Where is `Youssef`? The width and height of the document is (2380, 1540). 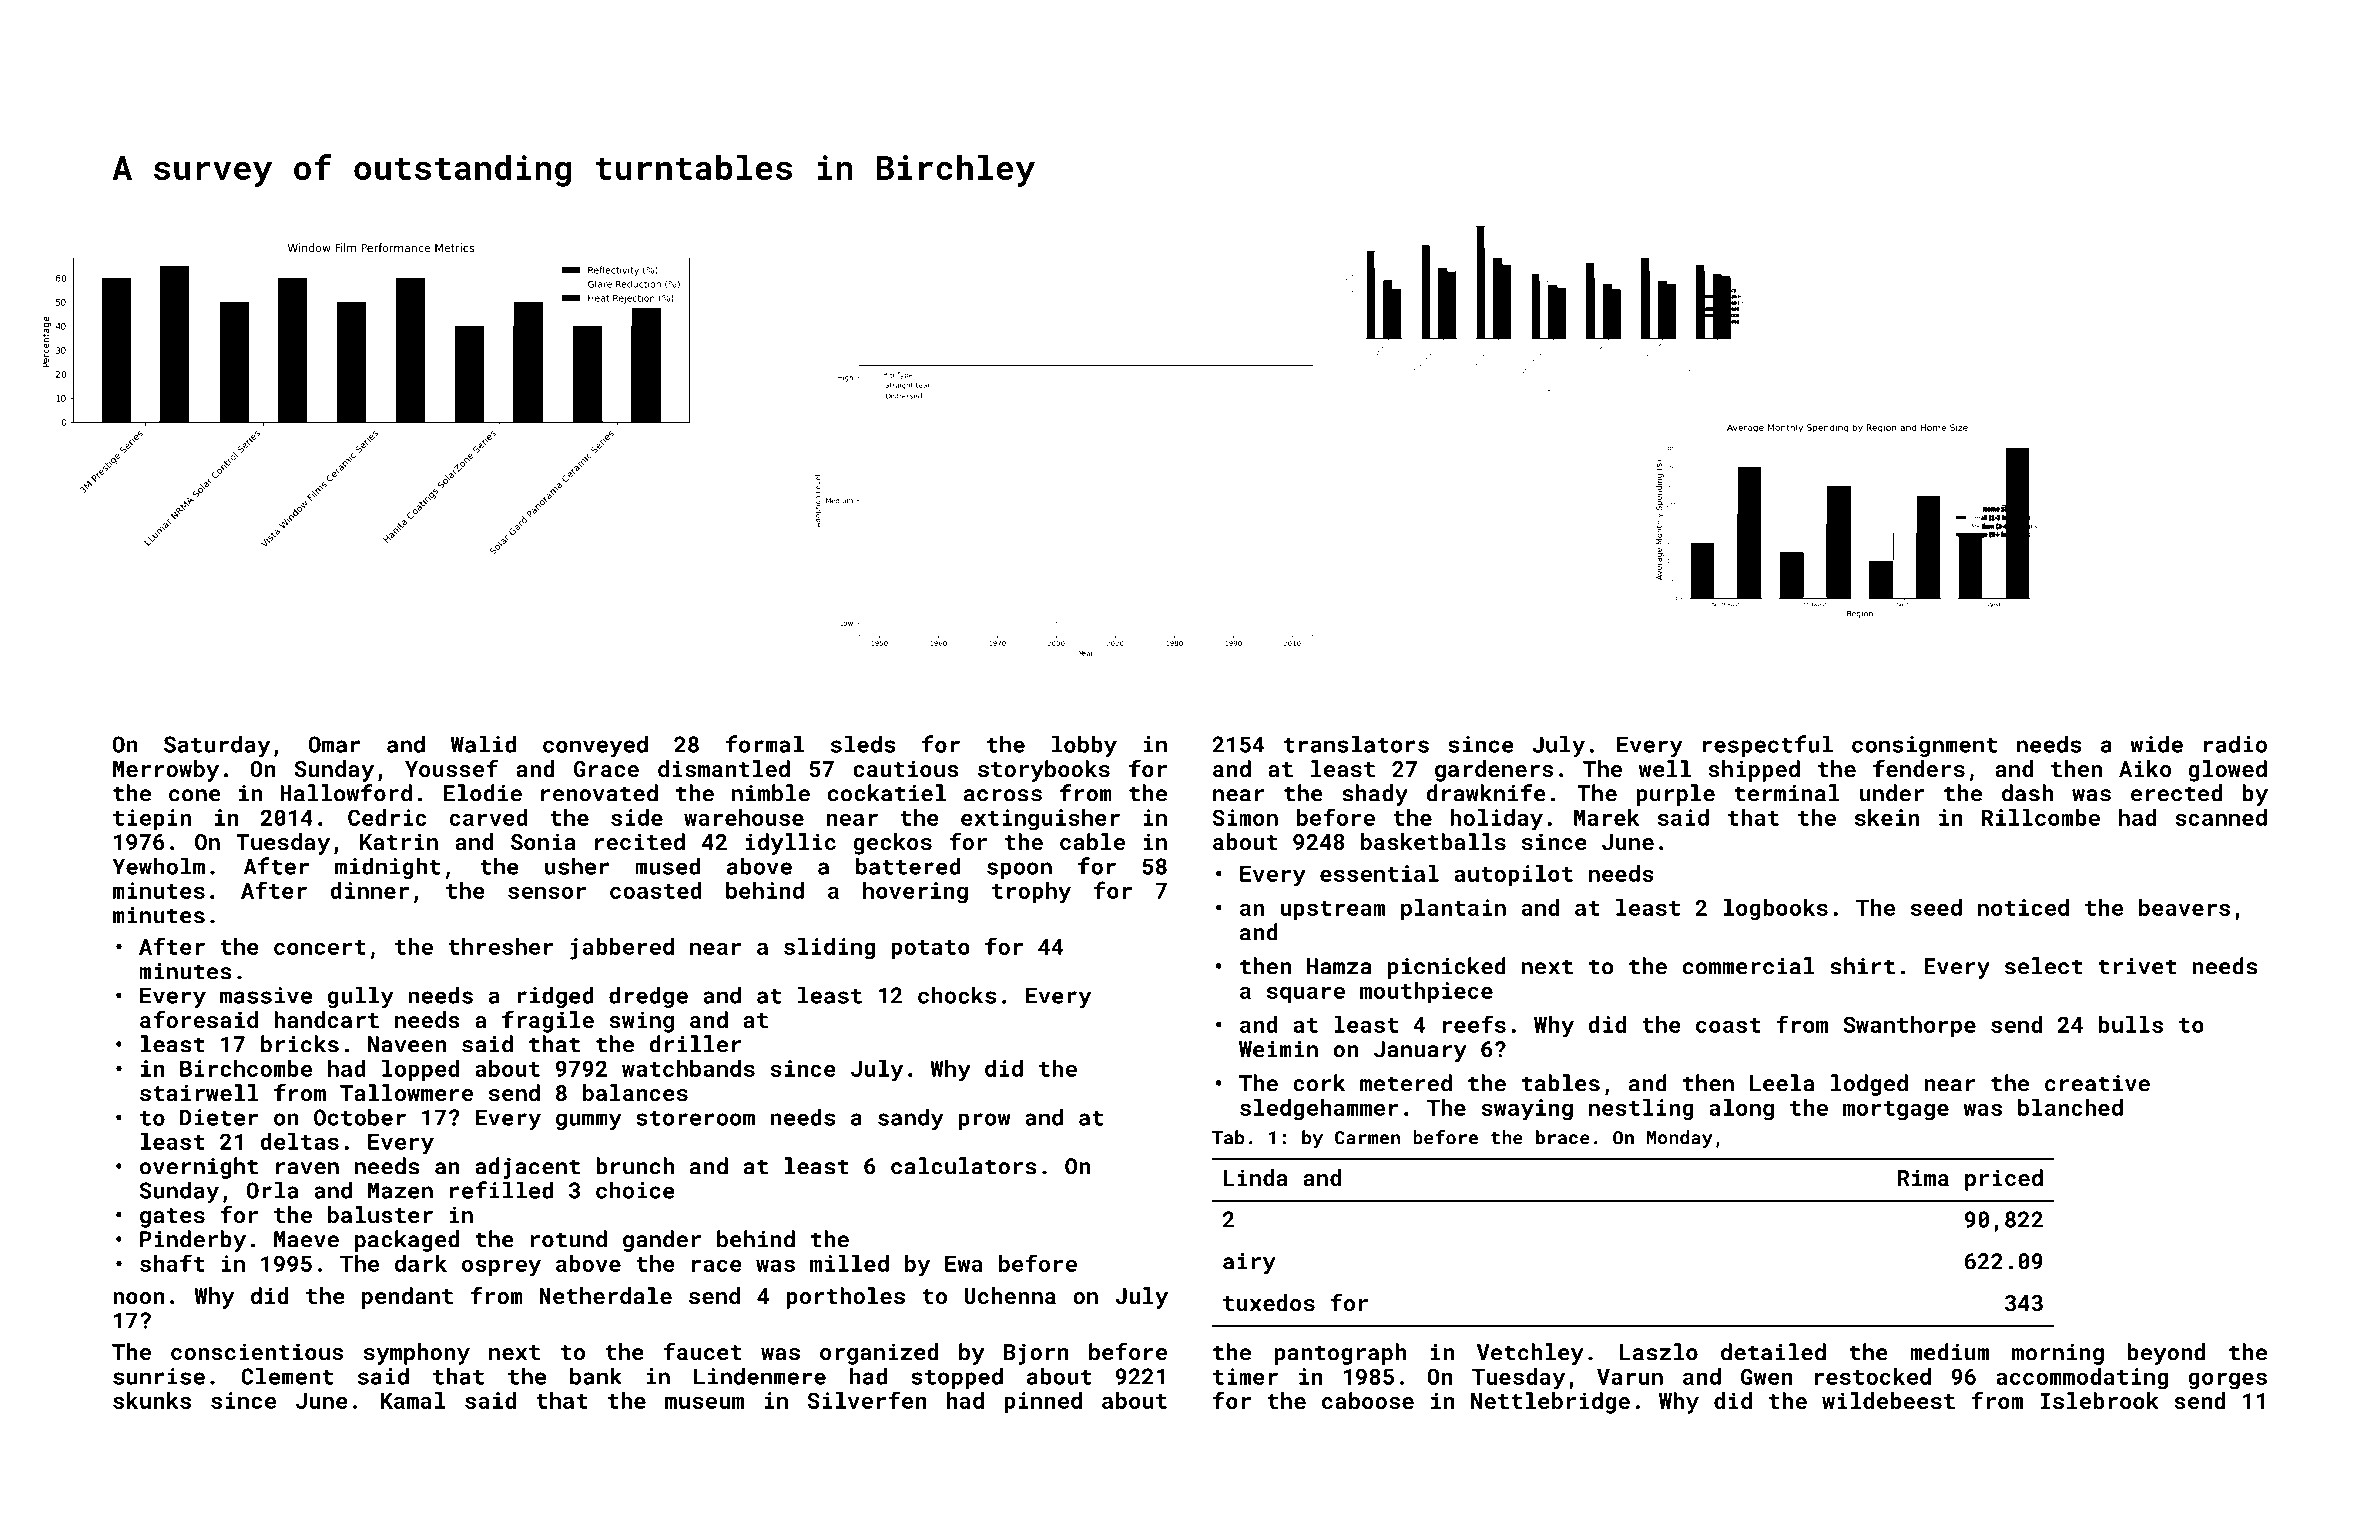
Youssef is located at coordinates (451, 768).
